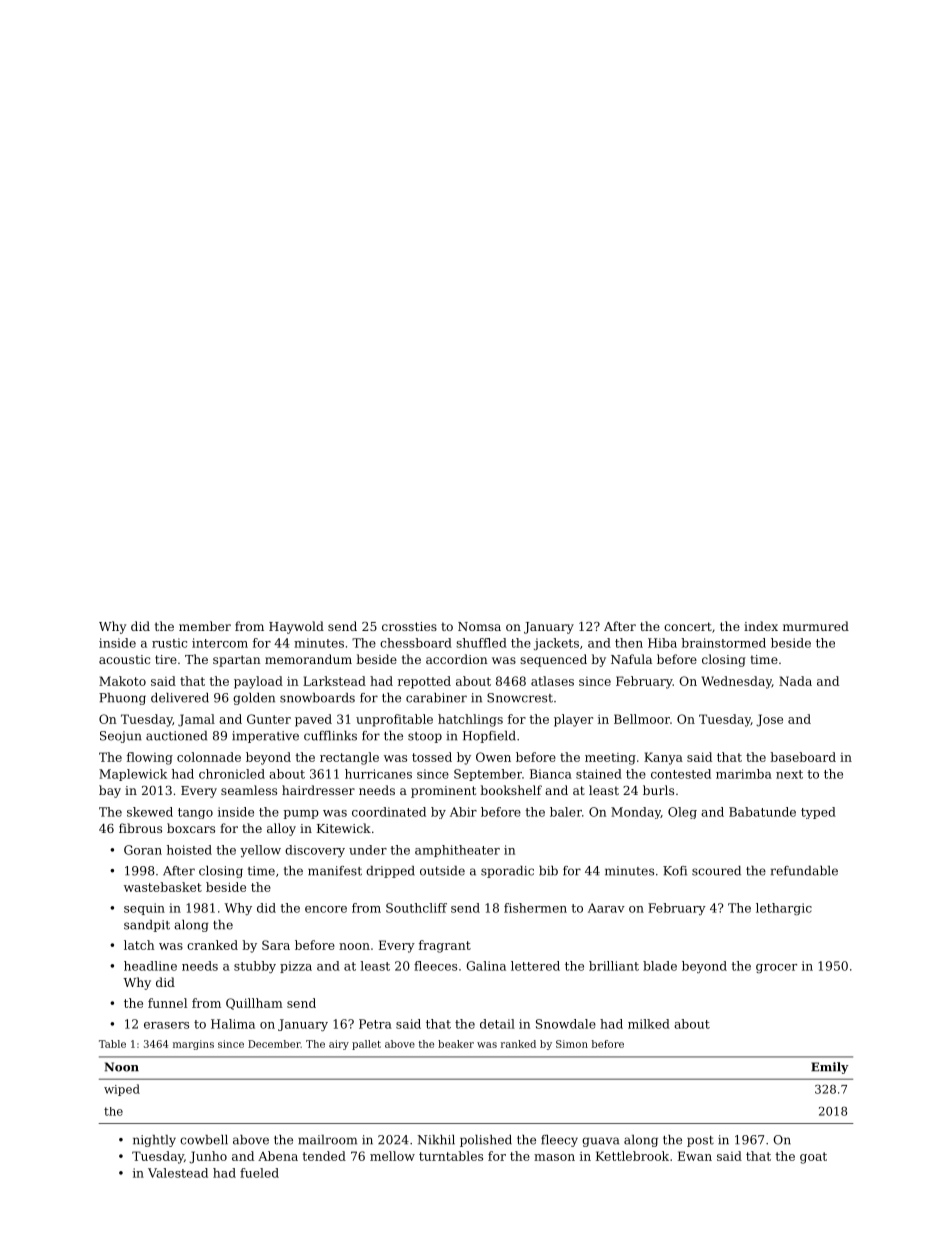  Describe the element at coordinates (486, 1141) in the page. I see `polished` at that location.
